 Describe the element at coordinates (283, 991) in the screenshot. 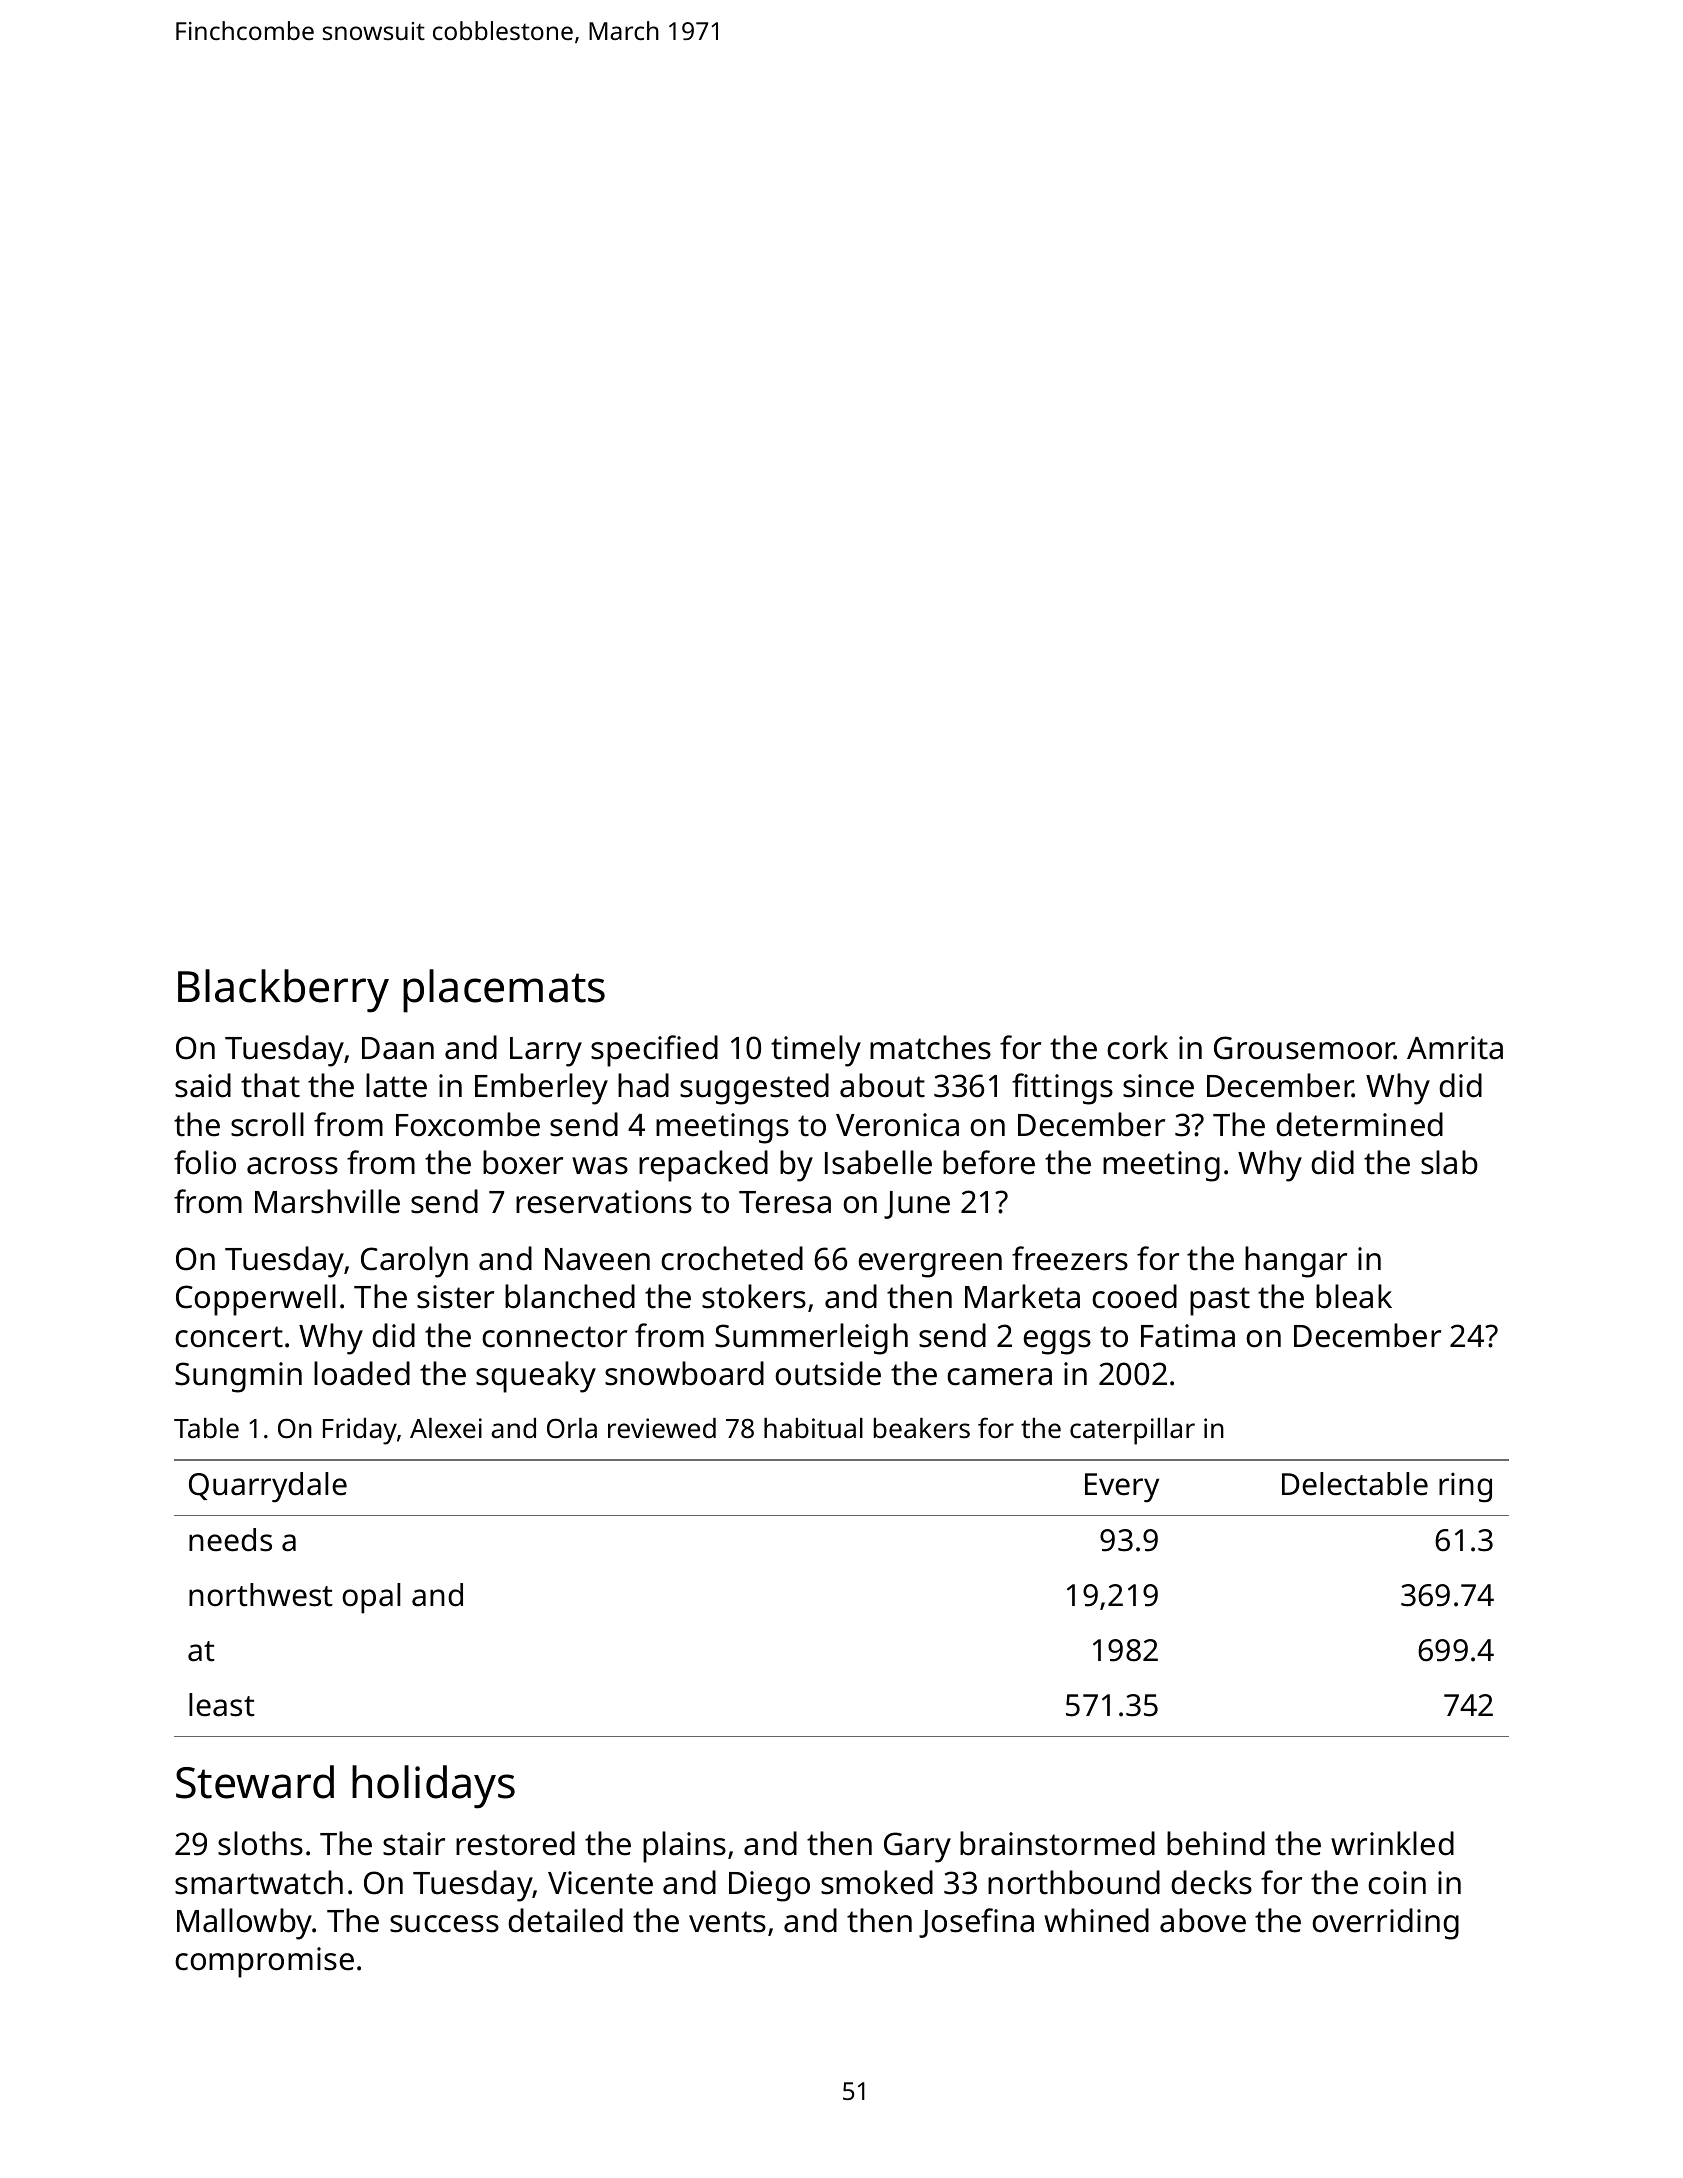

I see `Blackberry` at that location.
